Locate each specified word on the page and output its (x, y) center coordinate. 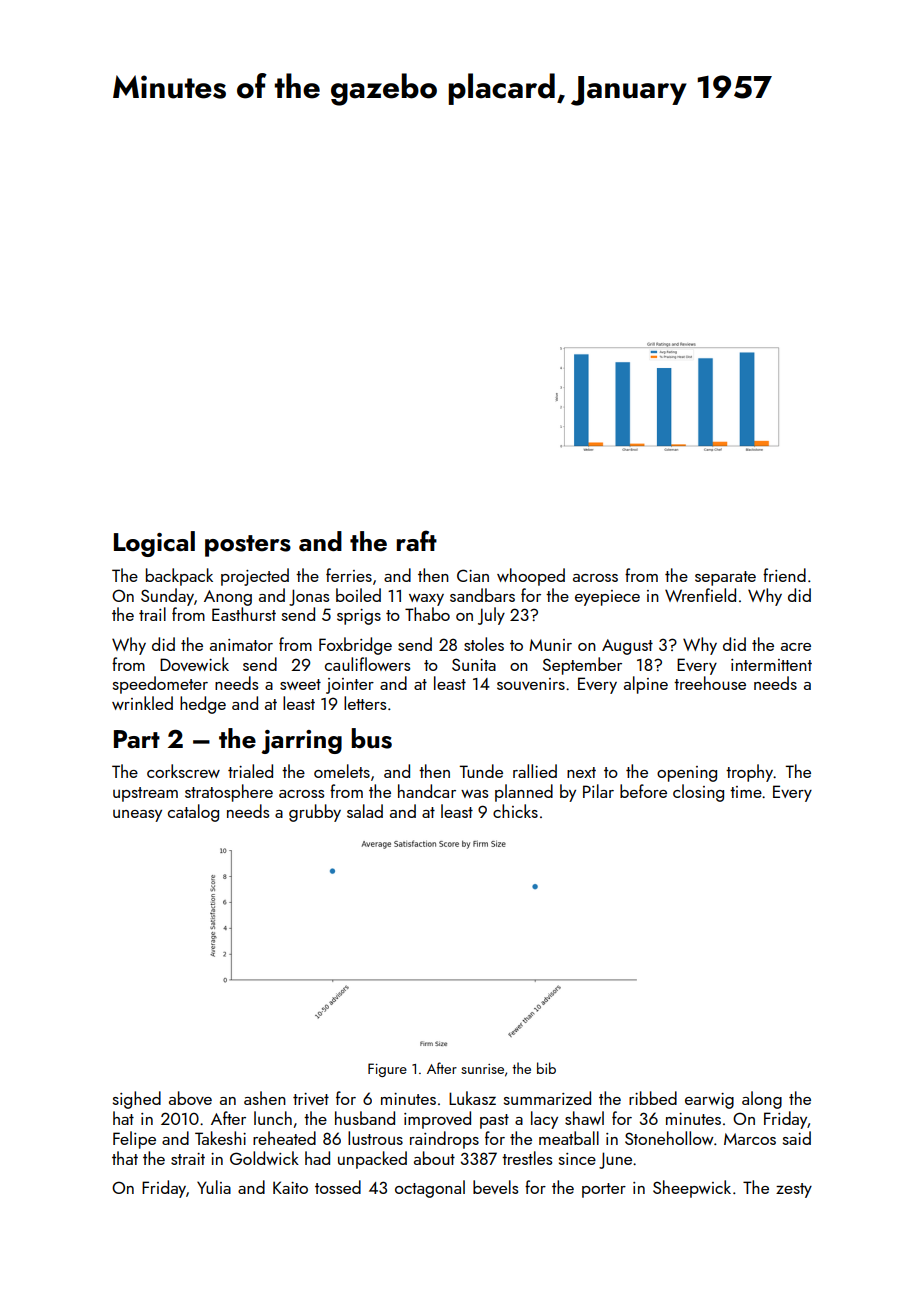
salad (365, 811)
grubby (315, 813)
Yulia (214, 1187)
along (762, 1100)
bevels (495, 1187)
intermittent (771, 665)
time (746, 792)
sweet (300, 684)
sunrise (482, 1069)
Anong (228, 598)
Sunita (474, 664)
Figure (387, 1070)
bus (371, 738)
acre (796, 647)
